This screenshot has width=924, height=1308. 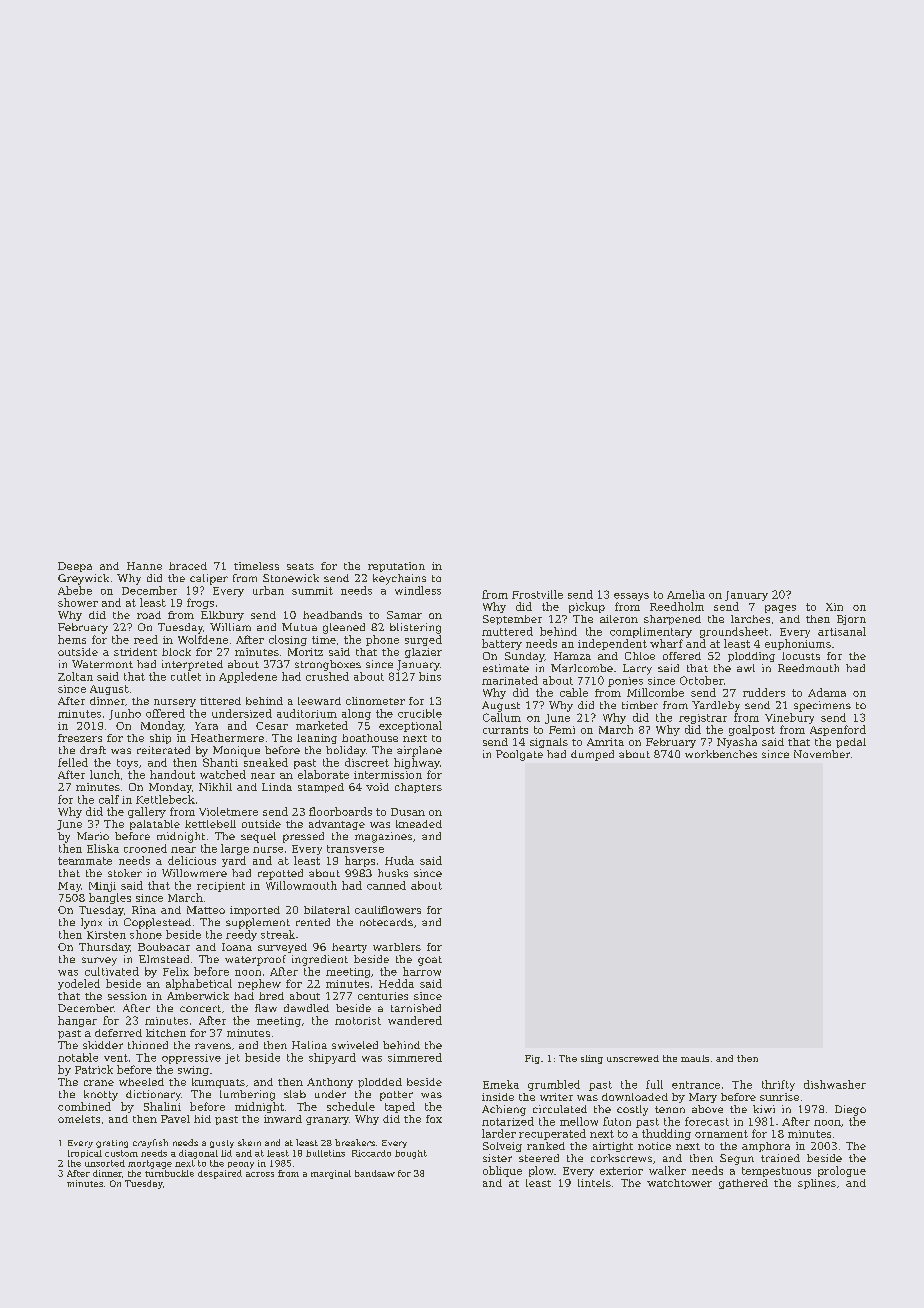 What do you see at coordinates (686, 594) in the screenshot?
I see `Amelia` at bounding box center [686, 594].
